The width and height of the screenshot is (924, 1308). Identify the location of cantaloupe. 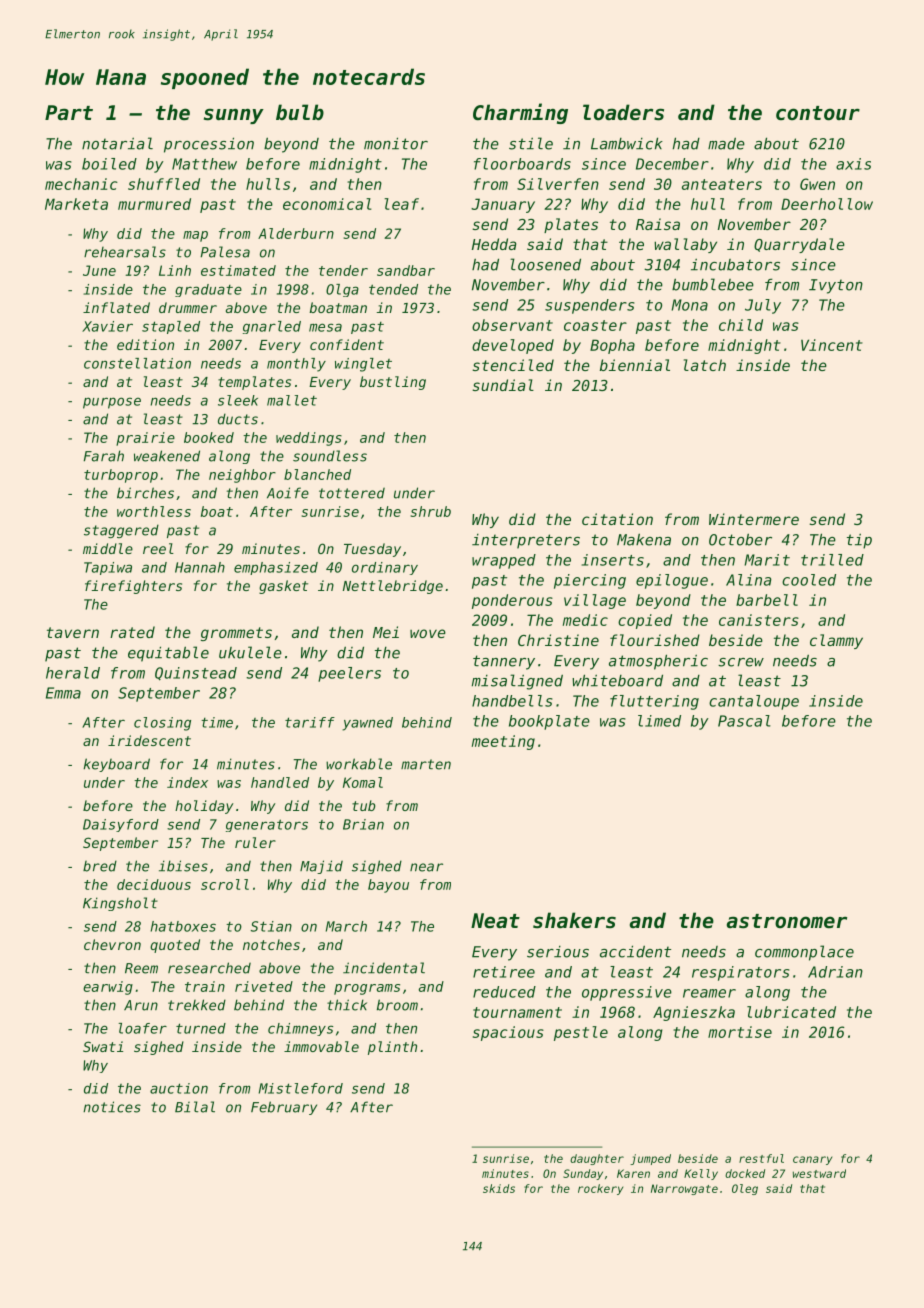
(754, 702).
